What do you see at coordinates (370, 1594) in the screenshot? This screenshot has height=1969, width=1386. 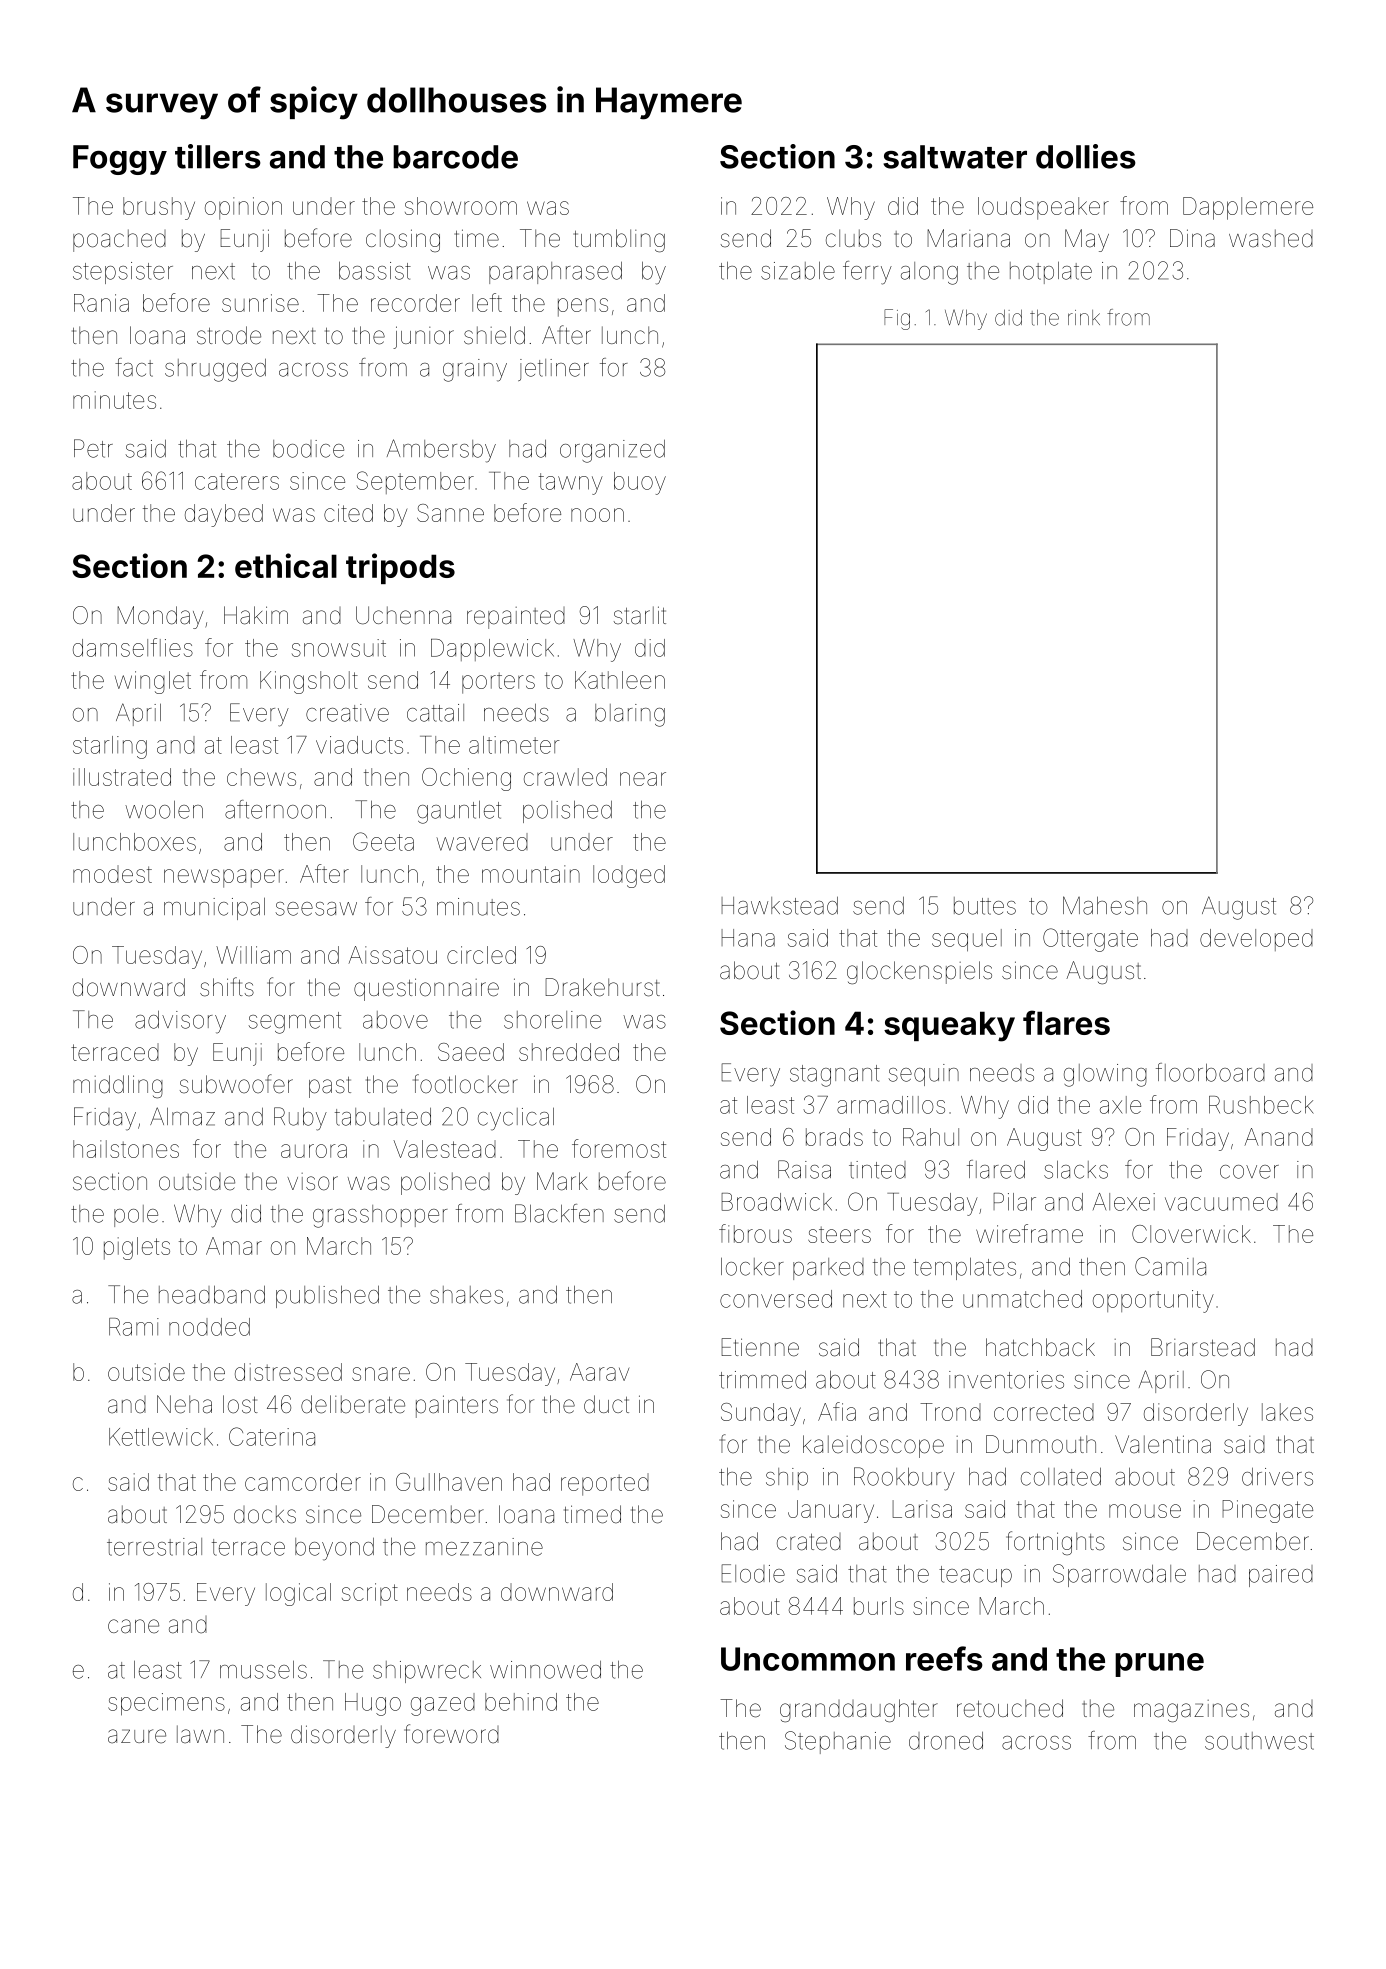 I see `script` at bounding box center [370, 1594].
